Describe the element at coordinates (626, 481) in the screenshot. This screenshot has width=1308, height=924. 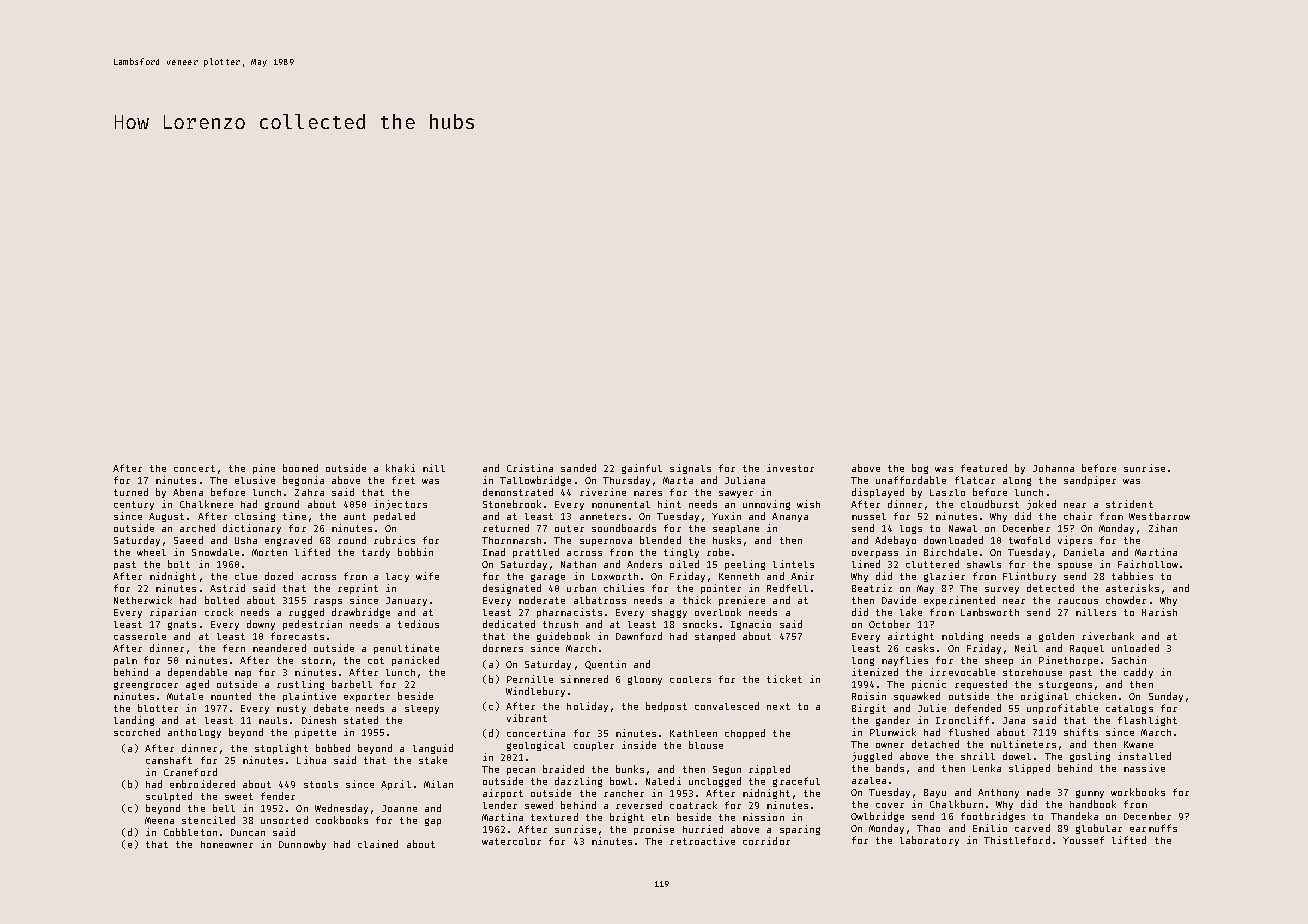
I see `Thursday` at that location.
